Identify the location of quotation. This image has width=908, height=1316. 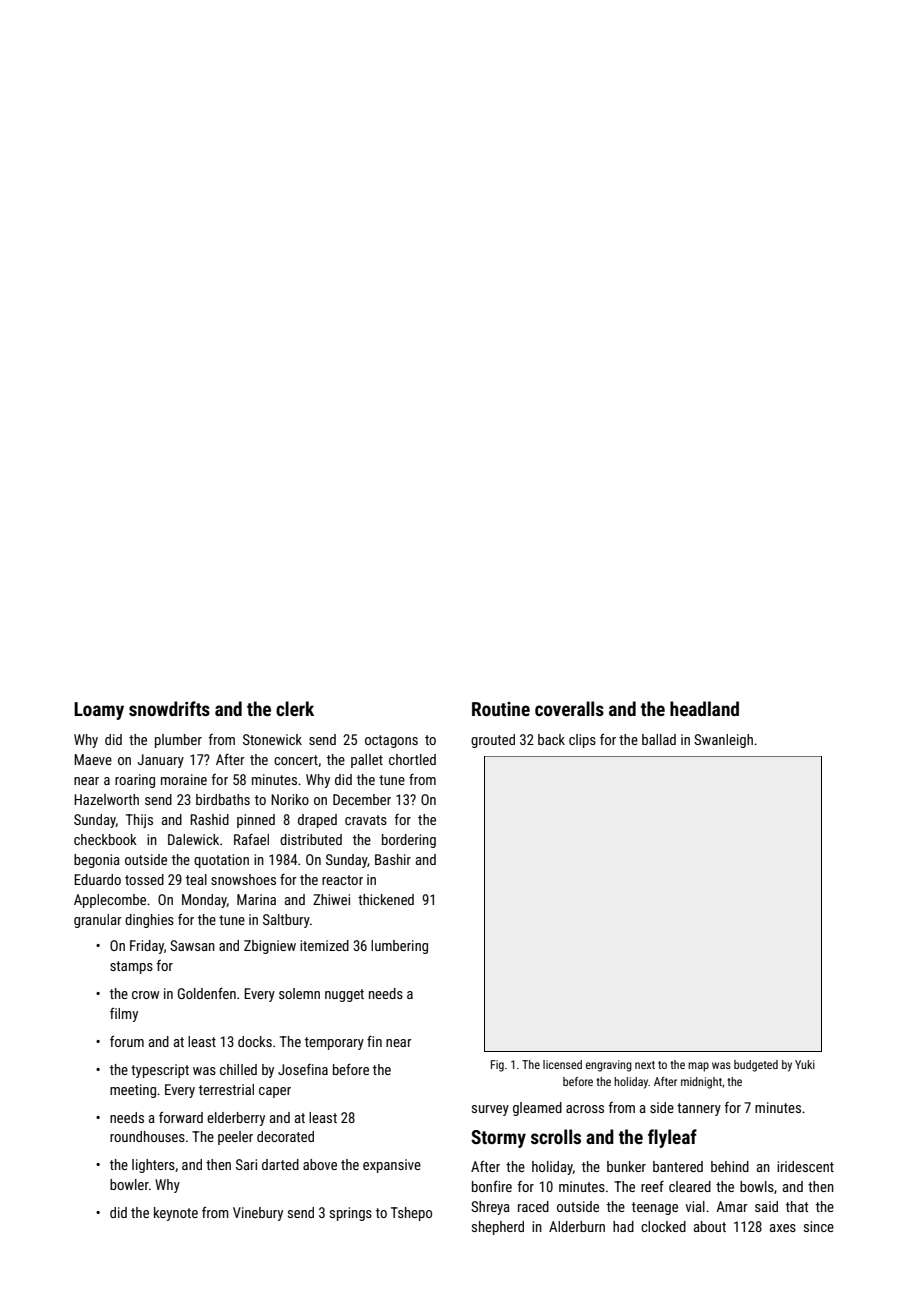
(221, 861).
